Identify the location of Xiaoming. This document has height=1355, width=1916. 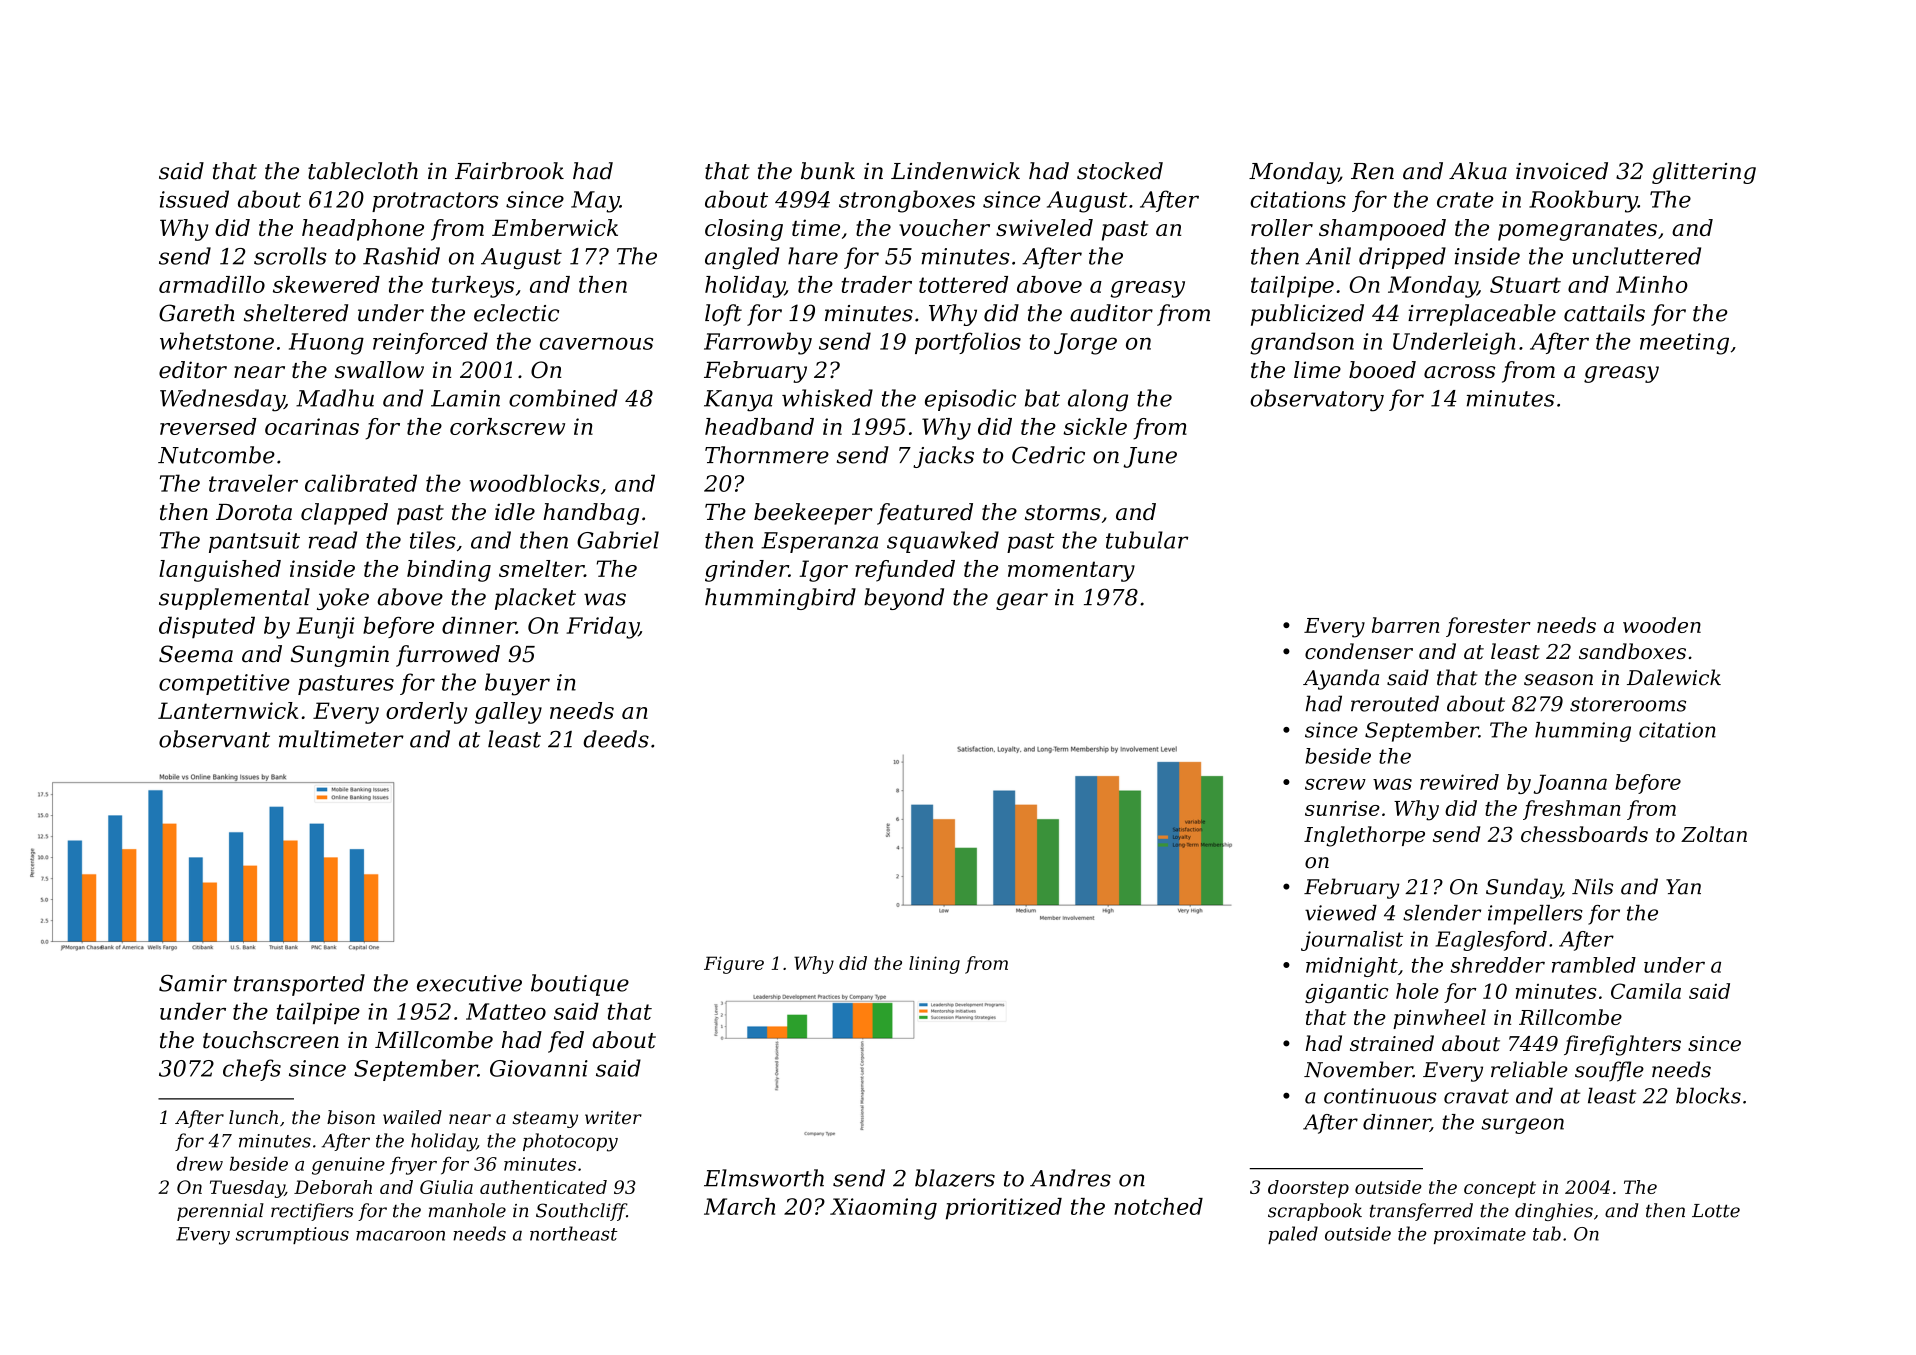
(883, 1209).
